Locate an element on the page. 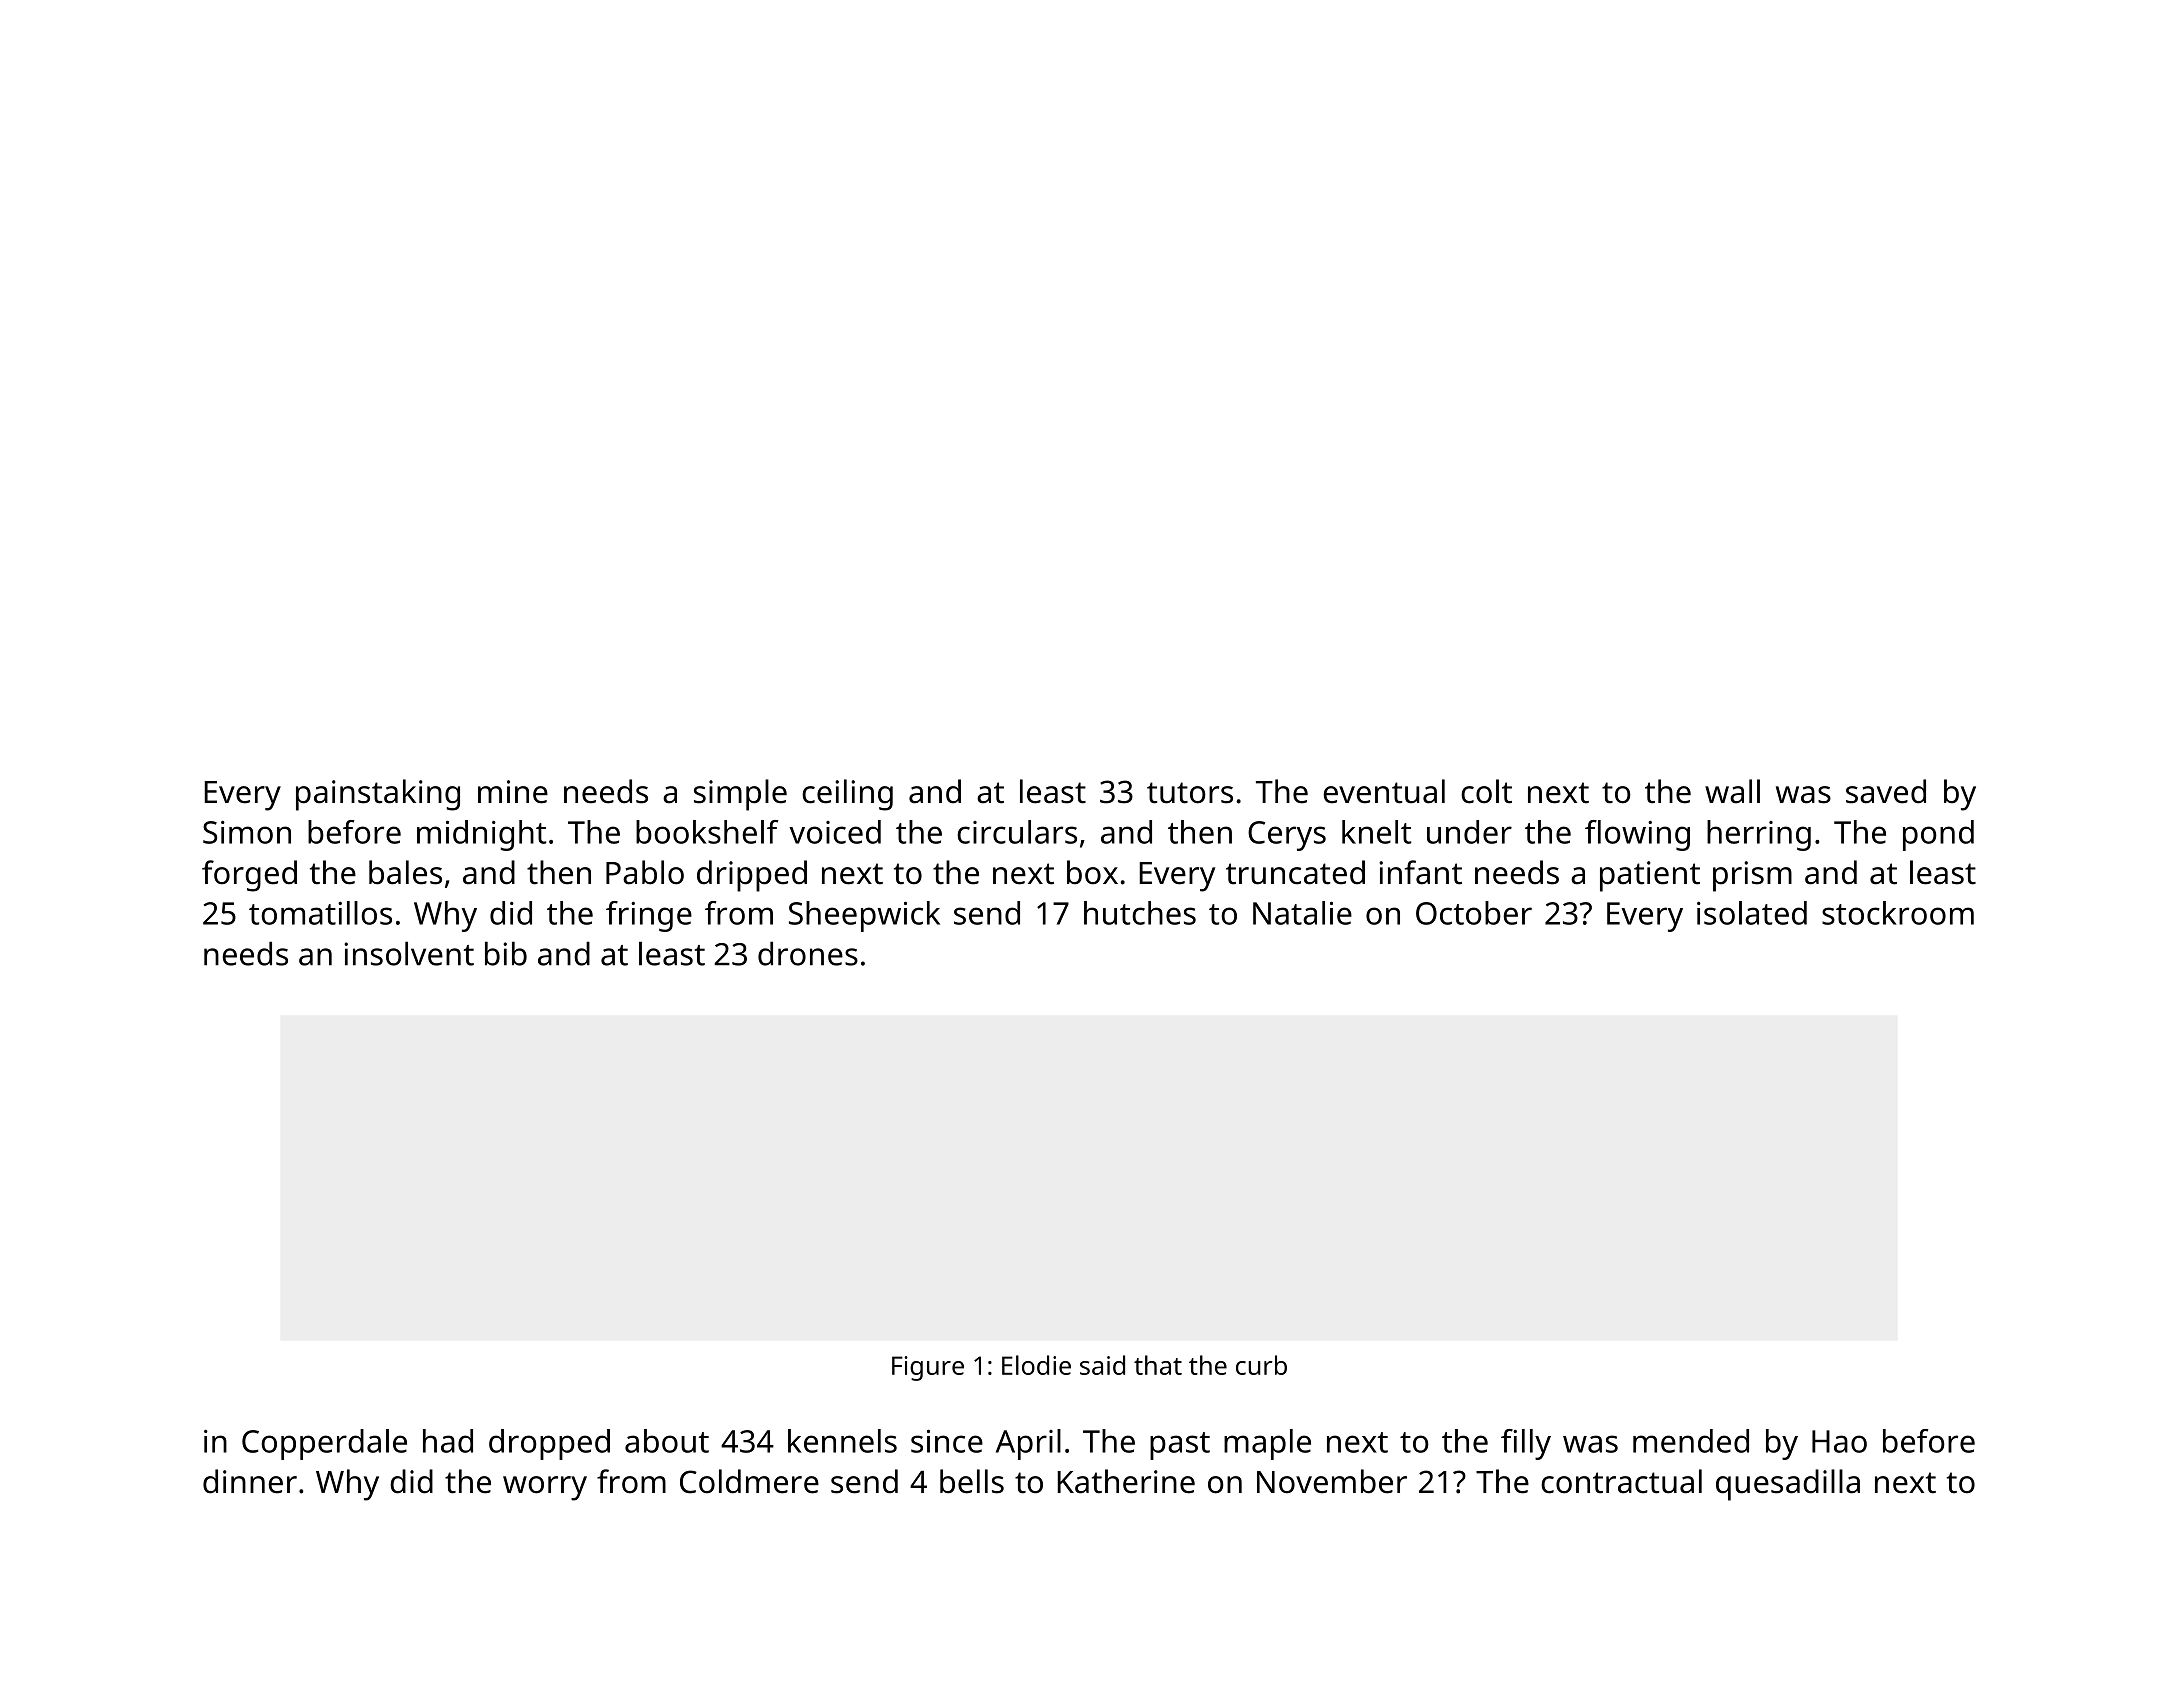  insolvent is located at coordinates (409, 953).
